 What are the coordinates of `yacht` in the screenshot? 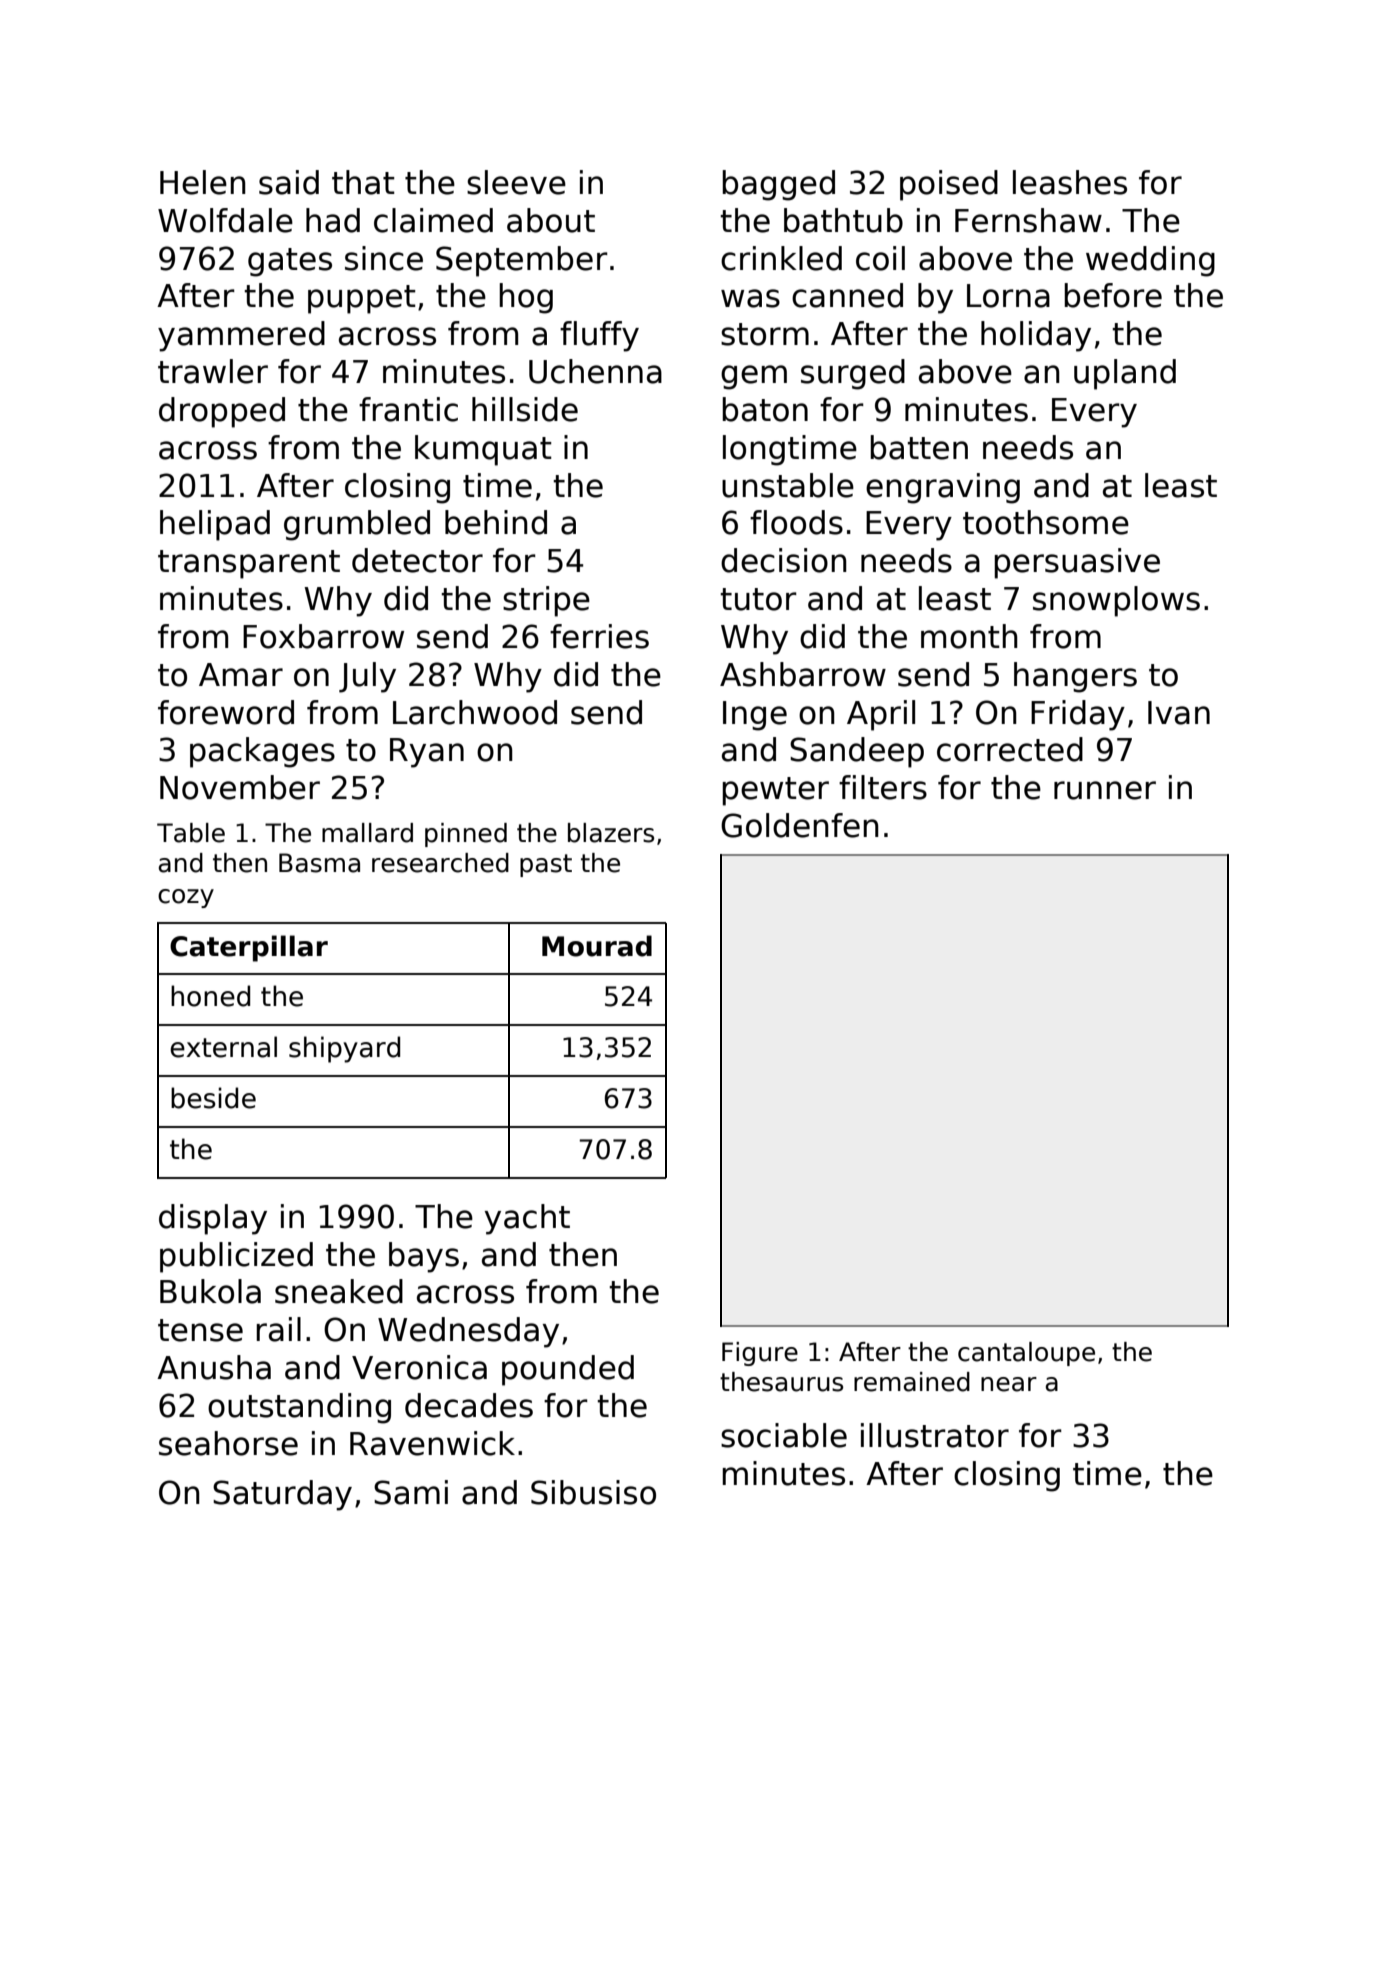 It's located at (527, 1219).
